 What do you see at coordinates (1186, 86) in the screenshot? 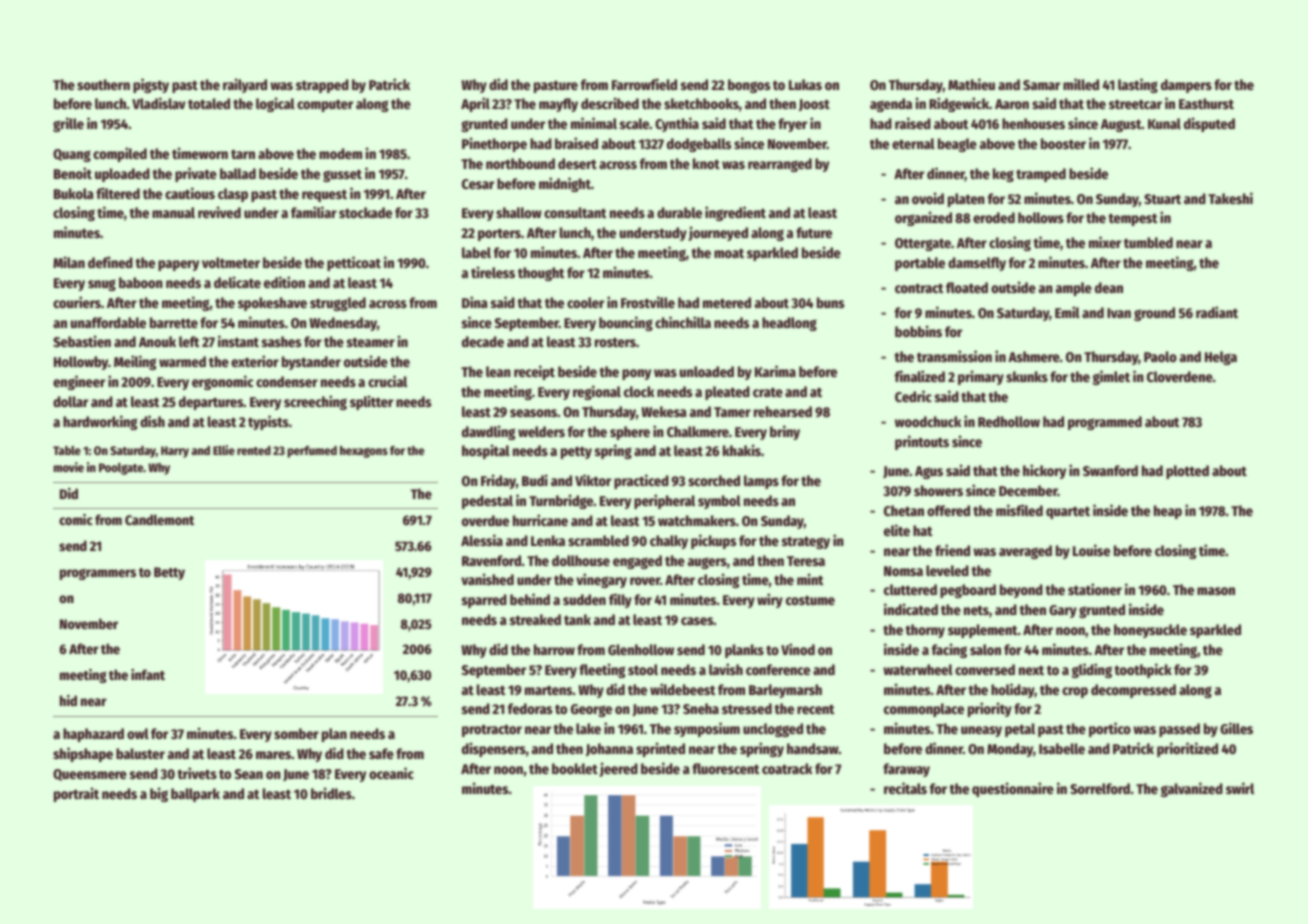
I see `dampers` at bounding box center [1186, 86].
